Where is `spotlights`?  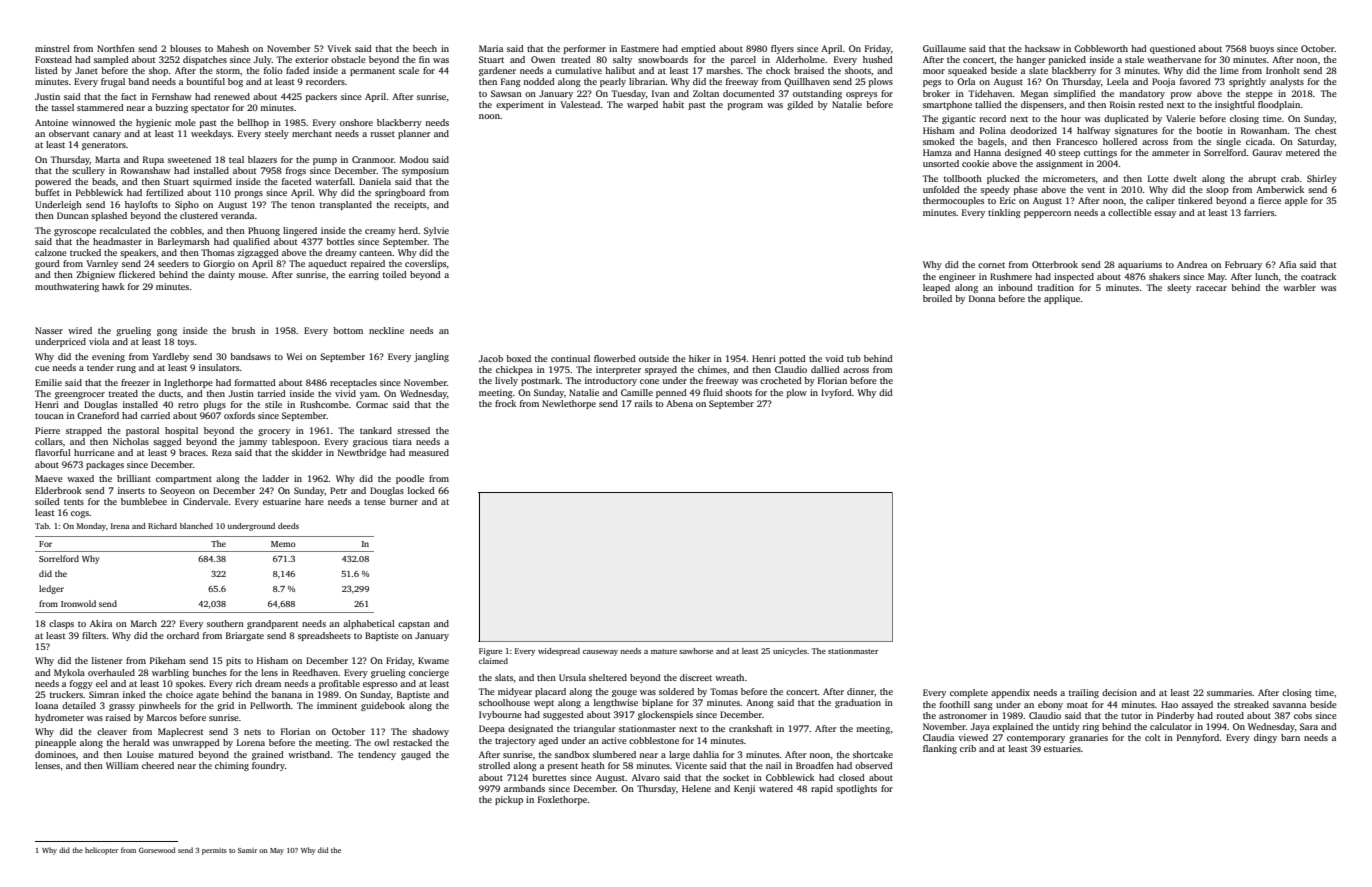 spotlights is located at coordinates (857, 789).
